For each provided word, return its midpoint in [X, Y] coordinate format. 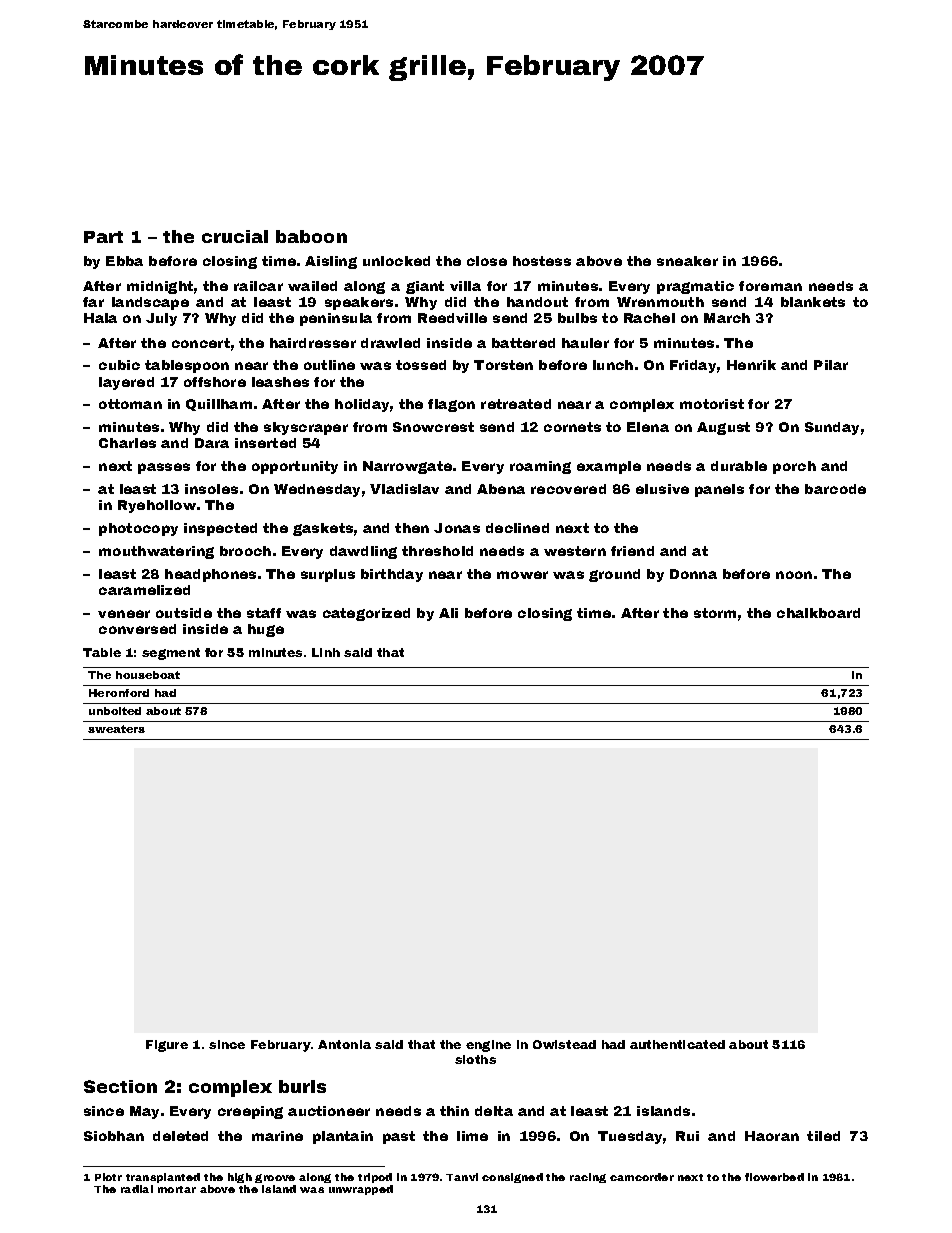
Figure [167, 1046]
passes [164, 468]
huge [266, 630]
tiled [823, 1136]
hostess [542, 261]
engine [488, 1046]
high [240, 1178]
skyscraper [306, 428]
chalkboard [818, 613]
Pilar [831, 365]
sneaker [687, 261]
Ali [448, 613]
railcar [258, 286]
